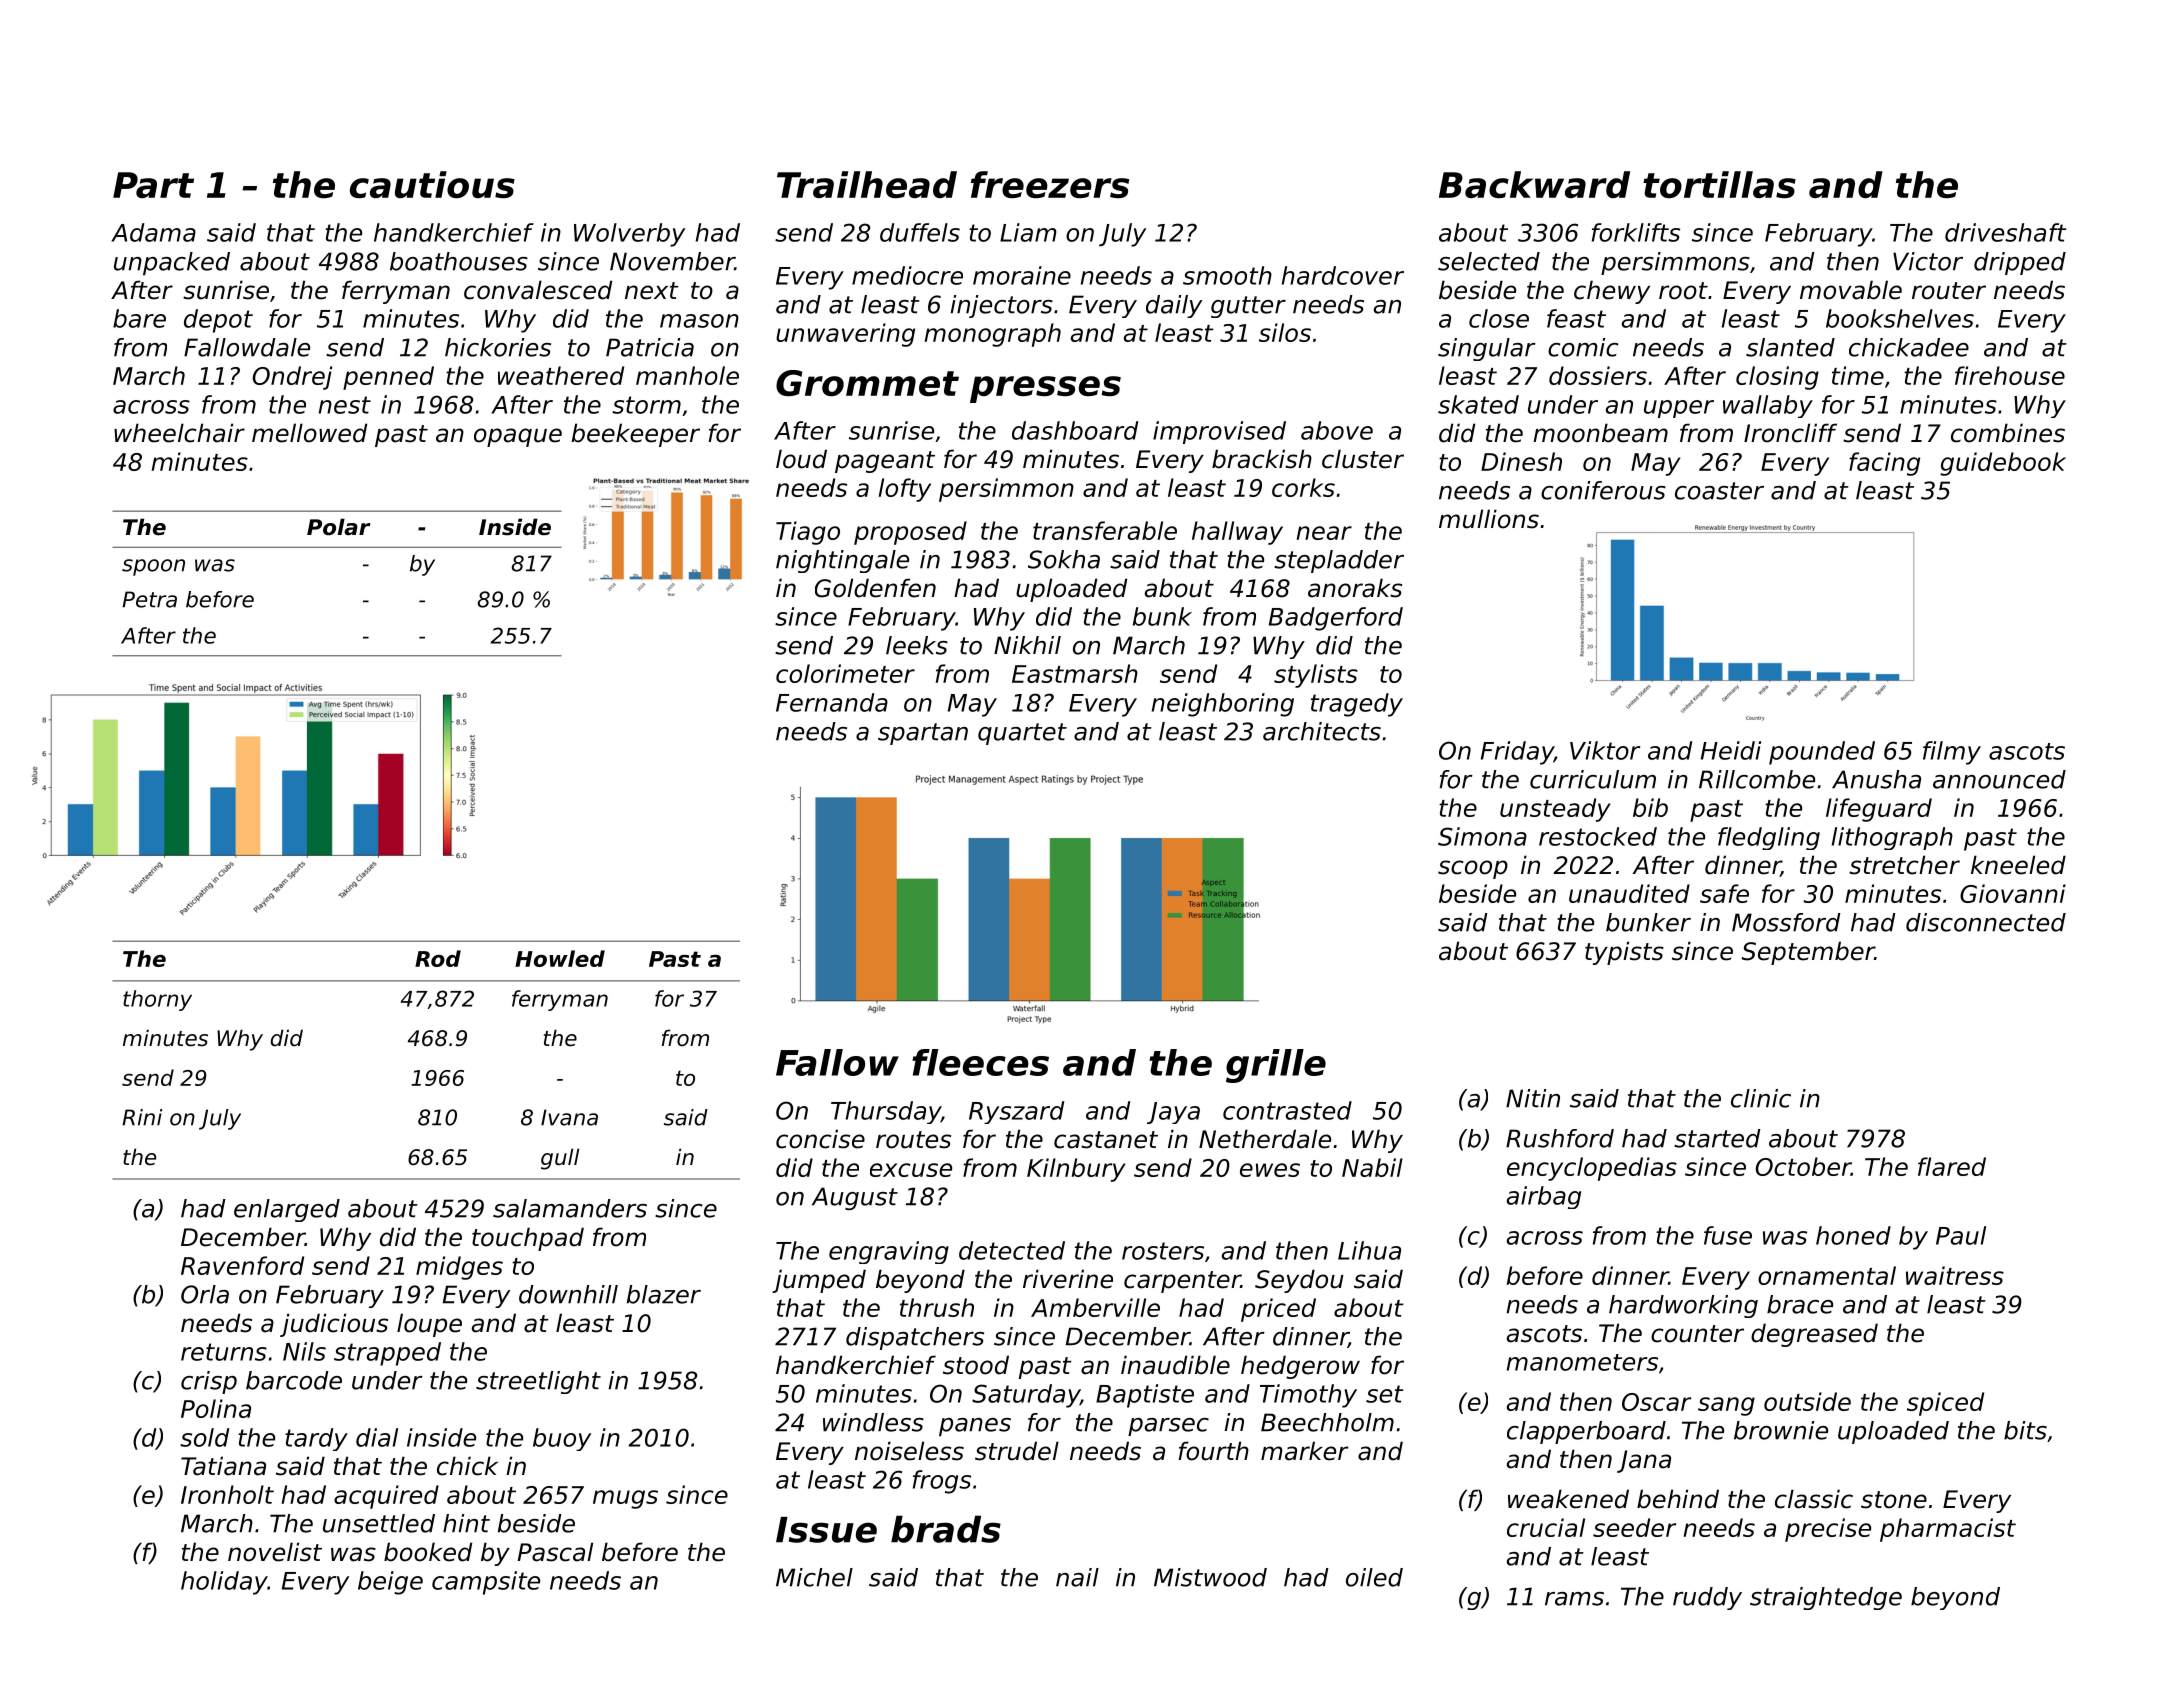  What do you see at coordinates (1707, 1598) in the screenshot?
I see `ruddy` at bounding box center [1707, 1598].
